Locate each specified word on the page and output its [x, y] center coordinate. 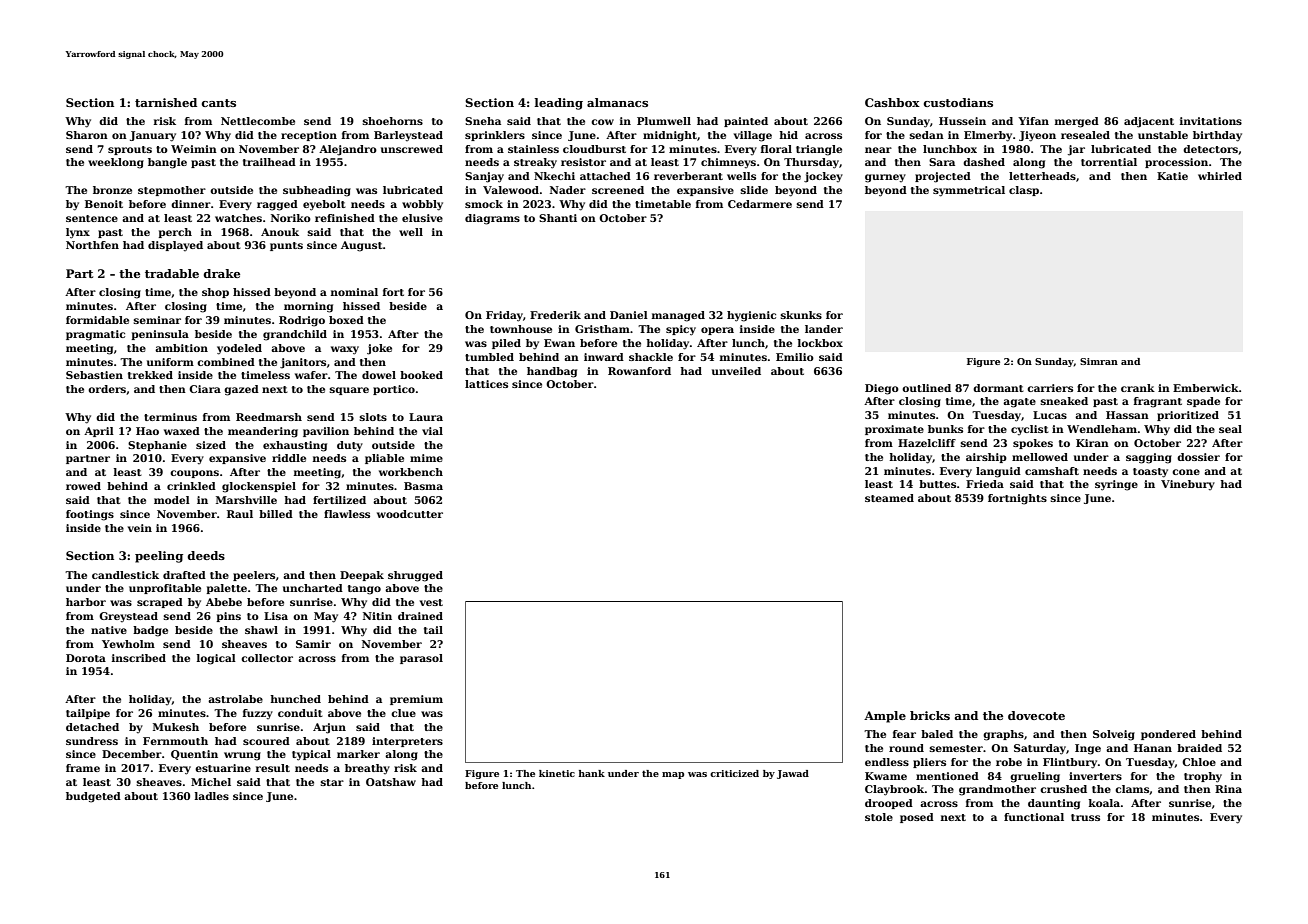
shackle [651, 357]
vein [140, 528]
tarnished [166, 102]
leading [558, 104]
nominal [354, 292]
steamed [889, 498]
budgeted [93, 797]
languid [998, 472]
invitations [1211, 121]
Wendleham [1102, 429]
